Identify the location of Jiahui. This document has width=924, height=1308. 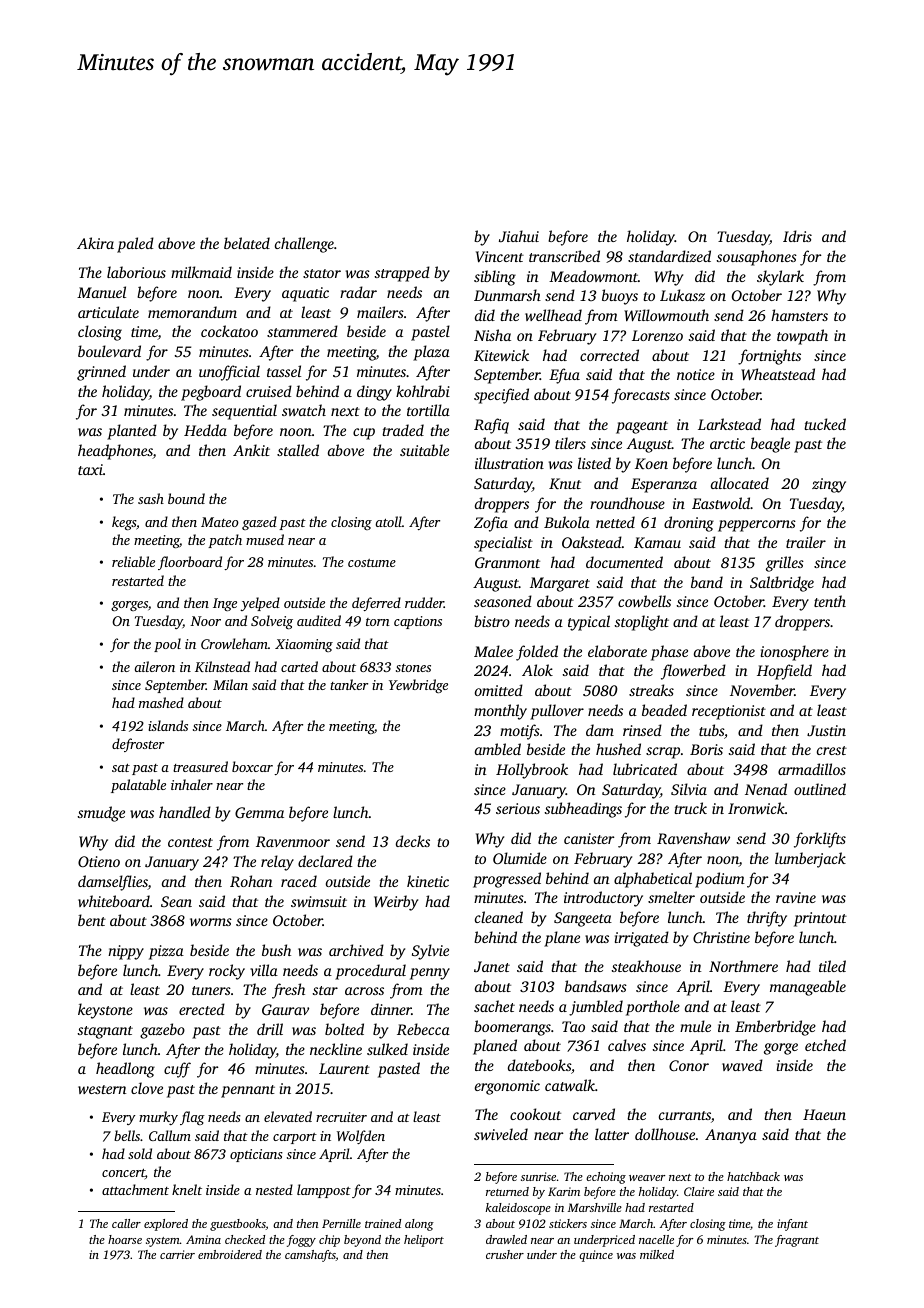
(519, 236).
